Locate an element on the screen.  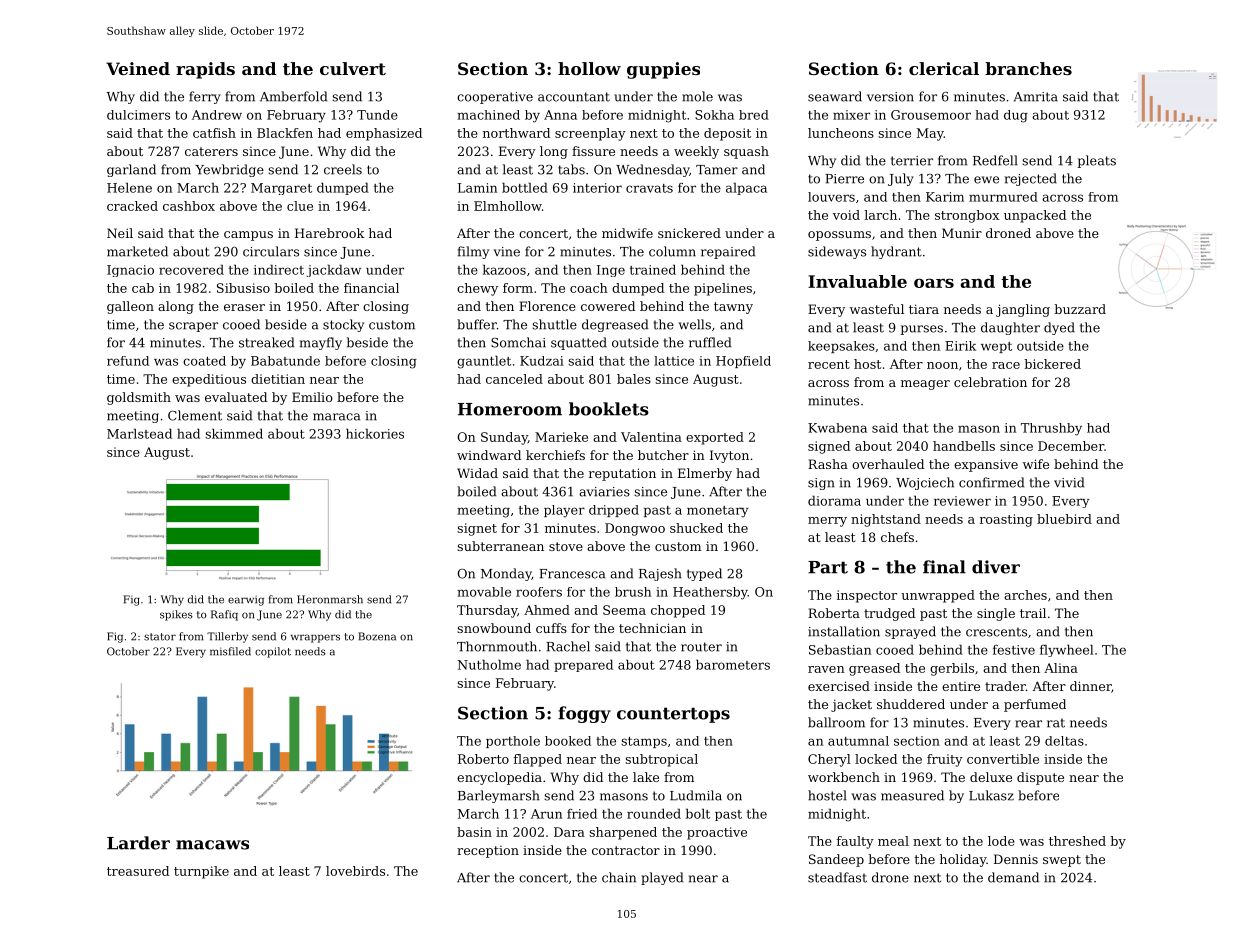
hickories is located at coordinates (375, 433).
